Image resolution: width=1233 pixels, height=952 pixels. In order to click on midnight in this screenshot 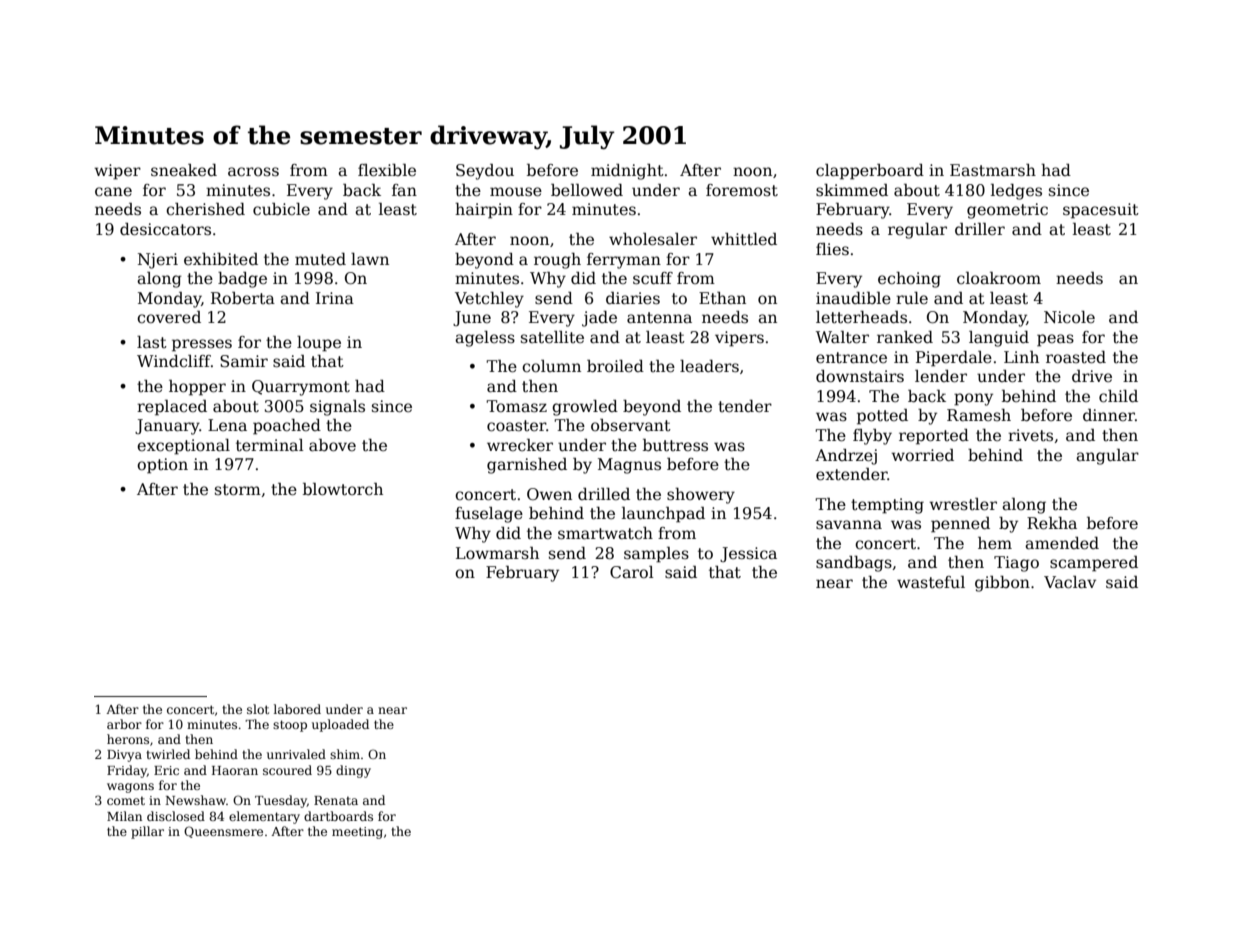, I will do `click(627, 172)`.
